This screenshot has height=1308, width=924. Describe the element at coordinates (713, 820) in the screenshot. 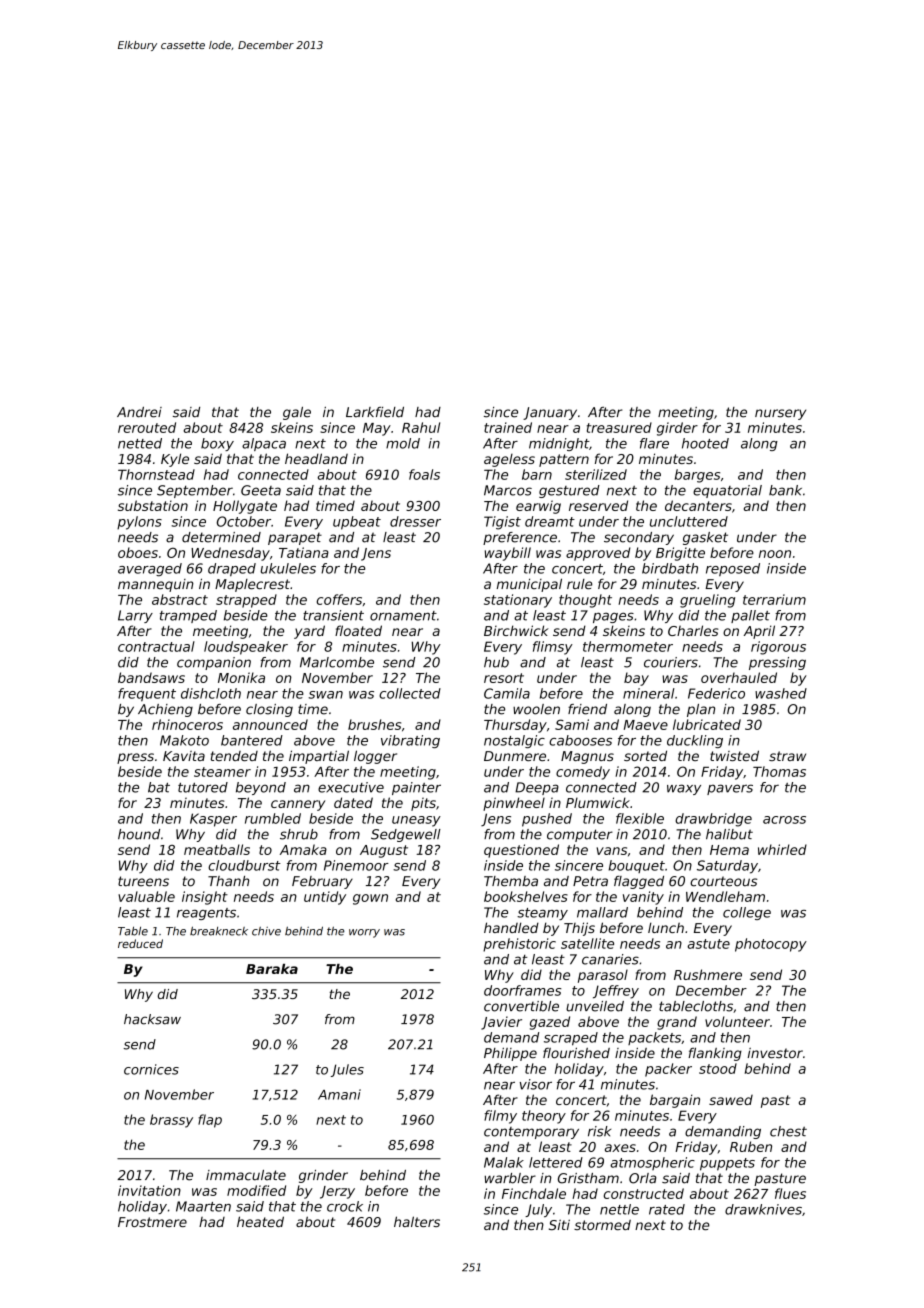

I see `drawbridge` at that location.
